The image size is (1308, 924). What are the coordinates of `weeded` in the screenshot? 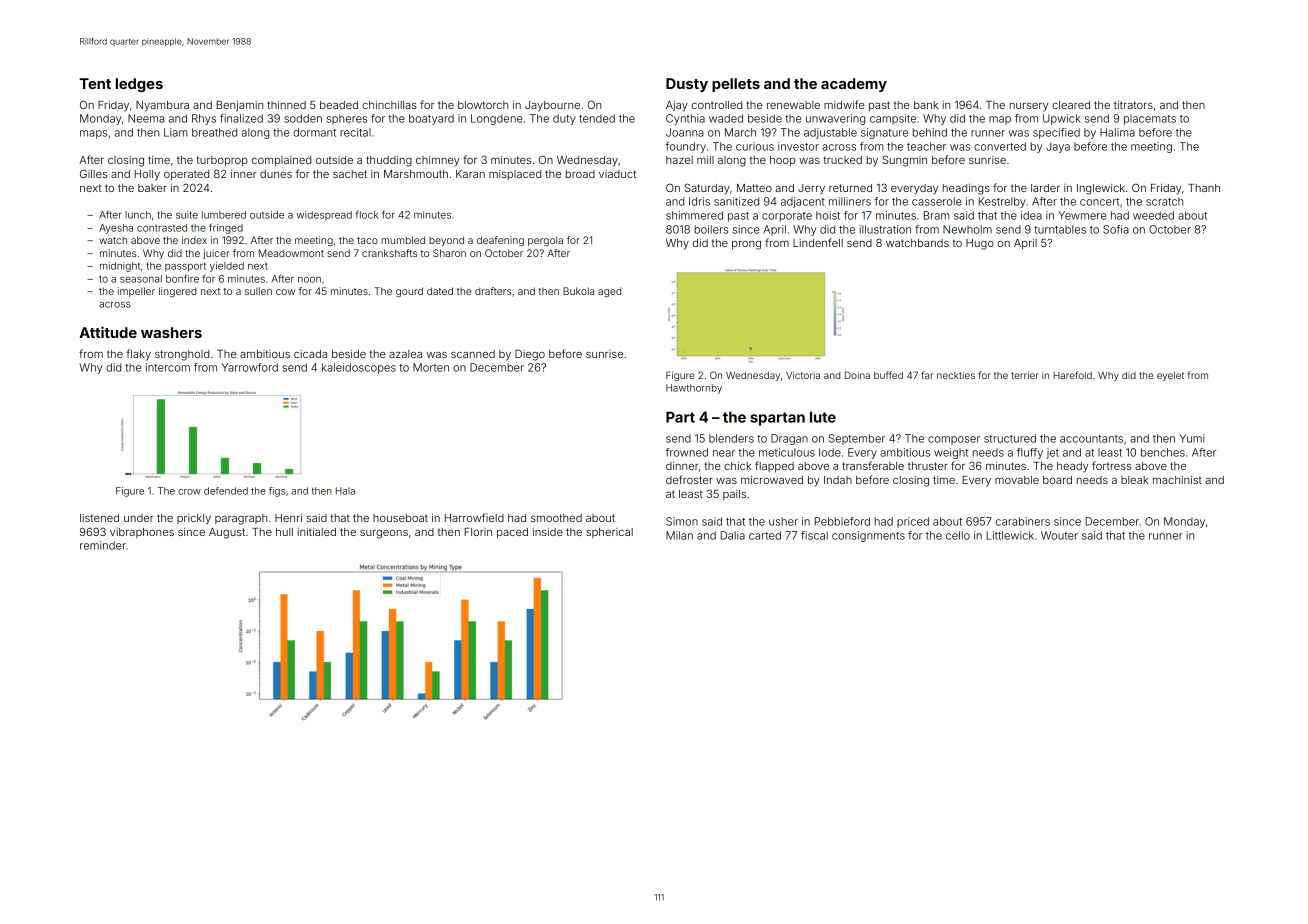 It's located at (1153, 215).
